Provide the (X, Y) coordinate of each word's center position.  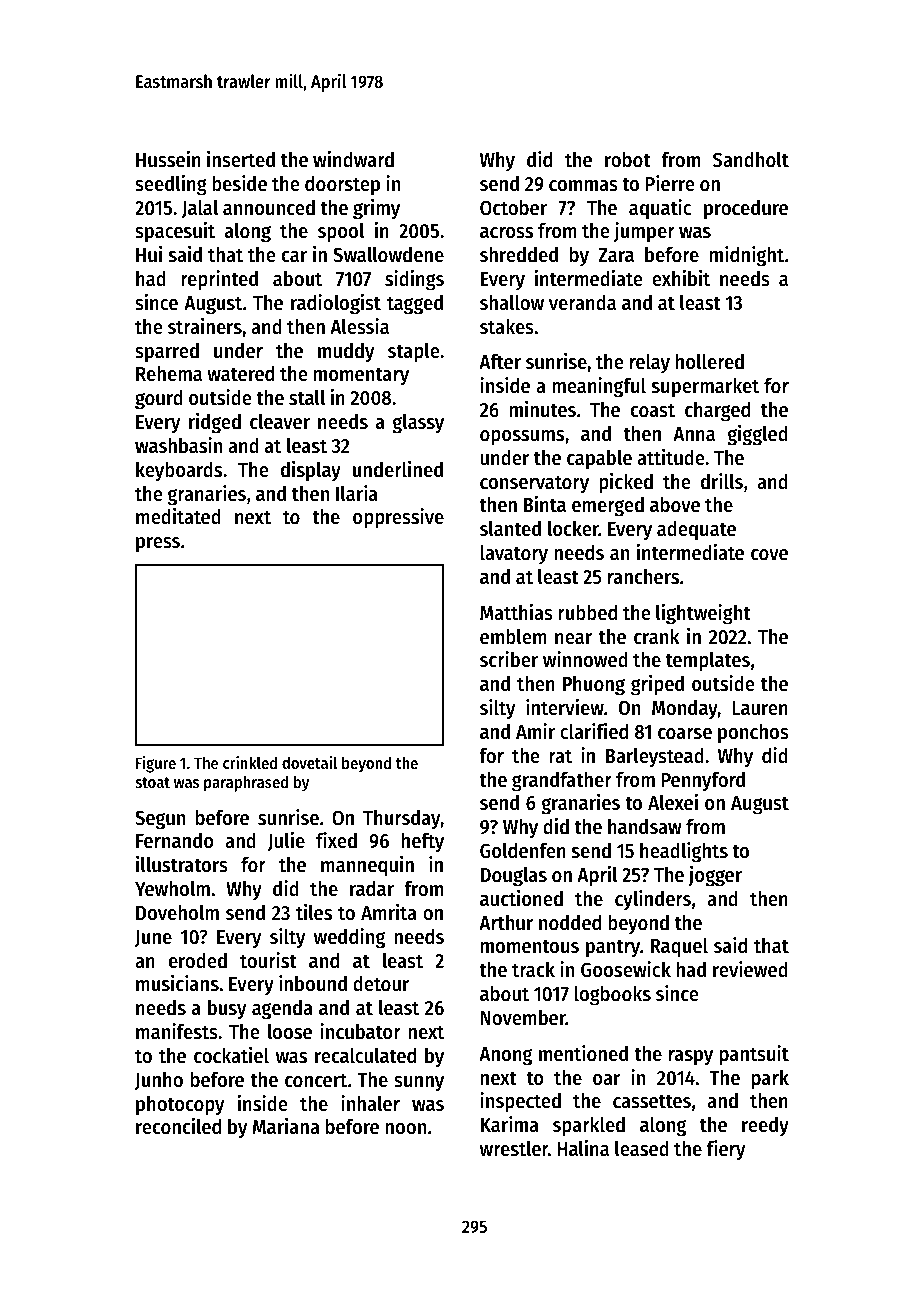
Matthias (516, 612)
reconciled (178, 1126)
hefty (423, 842)
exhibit (681, 278)
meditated (178, 516)
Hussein (168, 159)
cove (769, 555)
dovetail (309, 762)
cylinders (653, 900)
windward (353, 159)
